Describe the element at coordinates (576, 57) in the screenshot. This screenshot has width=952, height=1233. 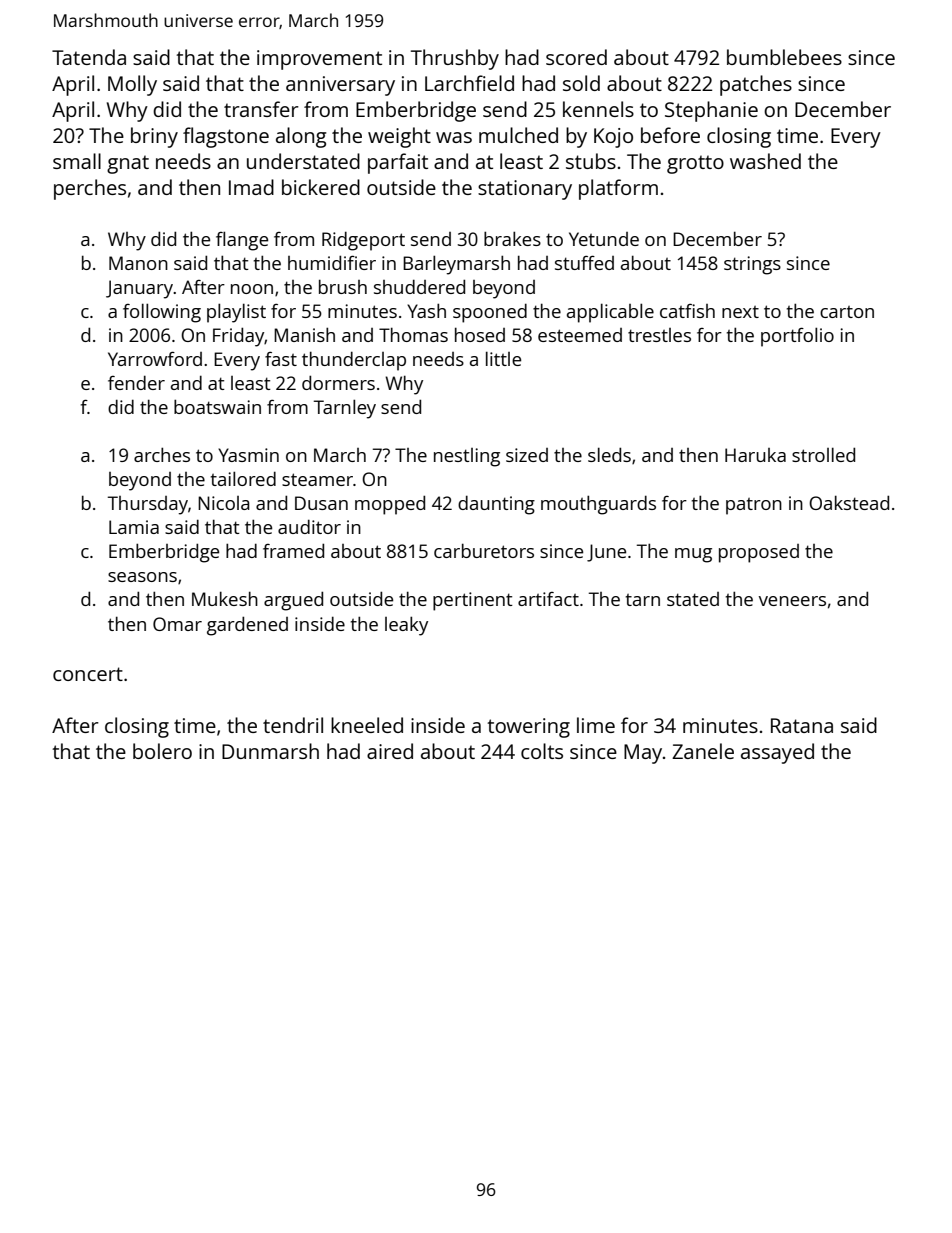
I see `scored` at that location.
